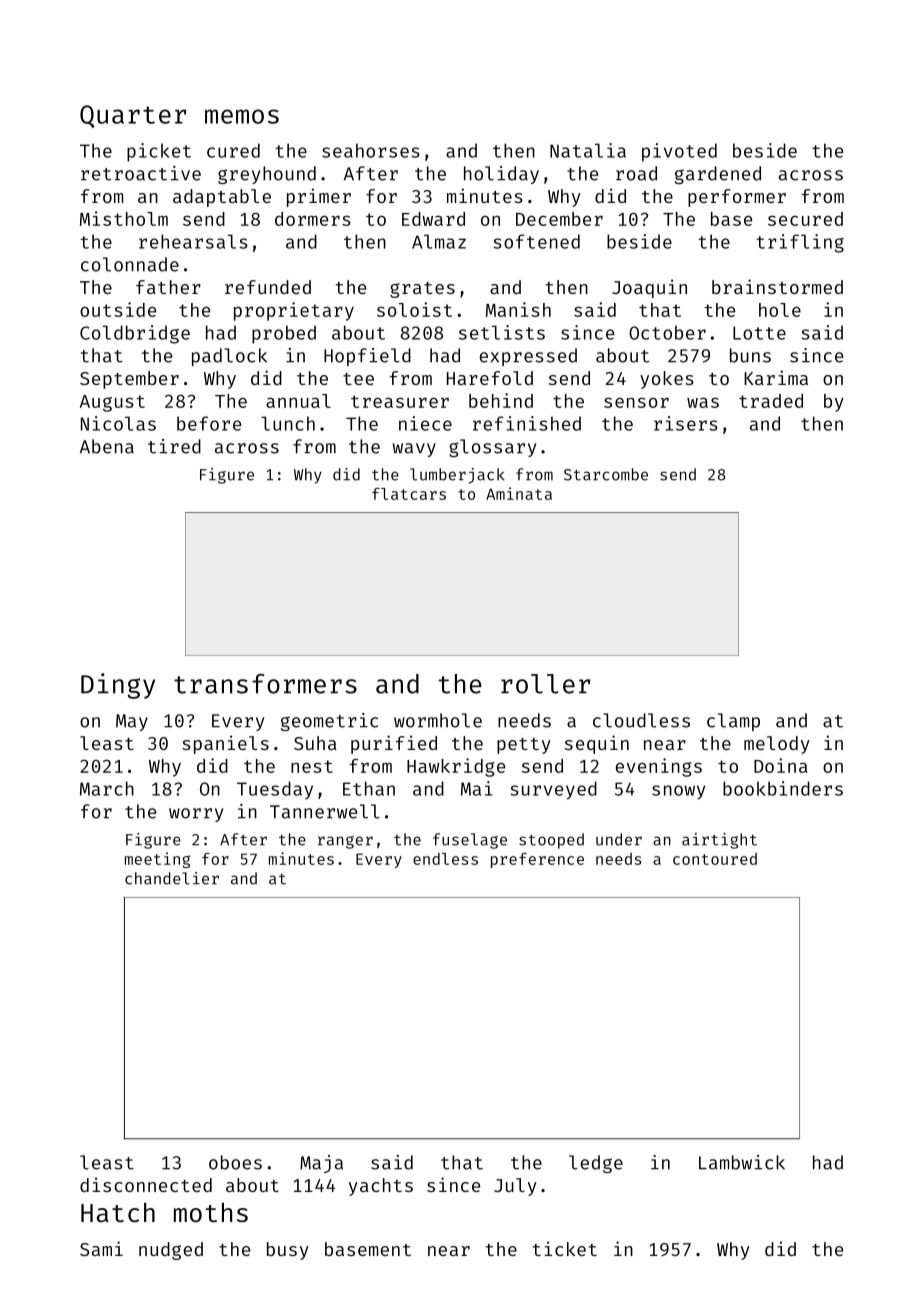 The width and height of the screenshot is (924, 1308). I want to click on Dingy, so click(118, 686).
